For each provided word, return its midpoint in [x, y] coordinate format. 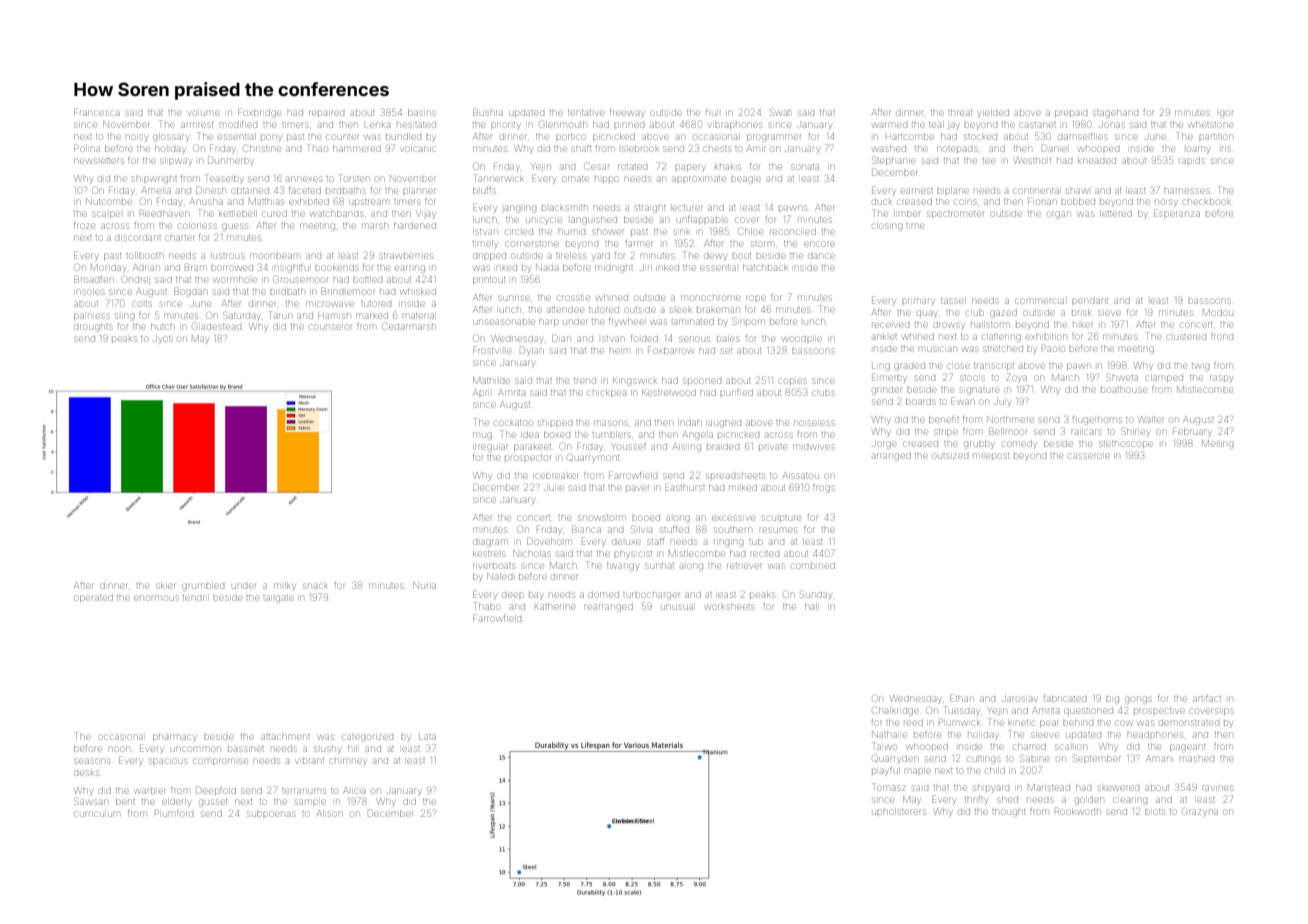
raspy [1221, 379]
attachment [286, 737]
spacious [168, 761]
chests [717, 149]
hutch [163, 327]
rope [755, 298]
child [995, 771]
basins [422, 113]
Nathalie [889, 734]
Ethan [961, 698]
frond [1222, 337]
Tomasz [888, 787]
